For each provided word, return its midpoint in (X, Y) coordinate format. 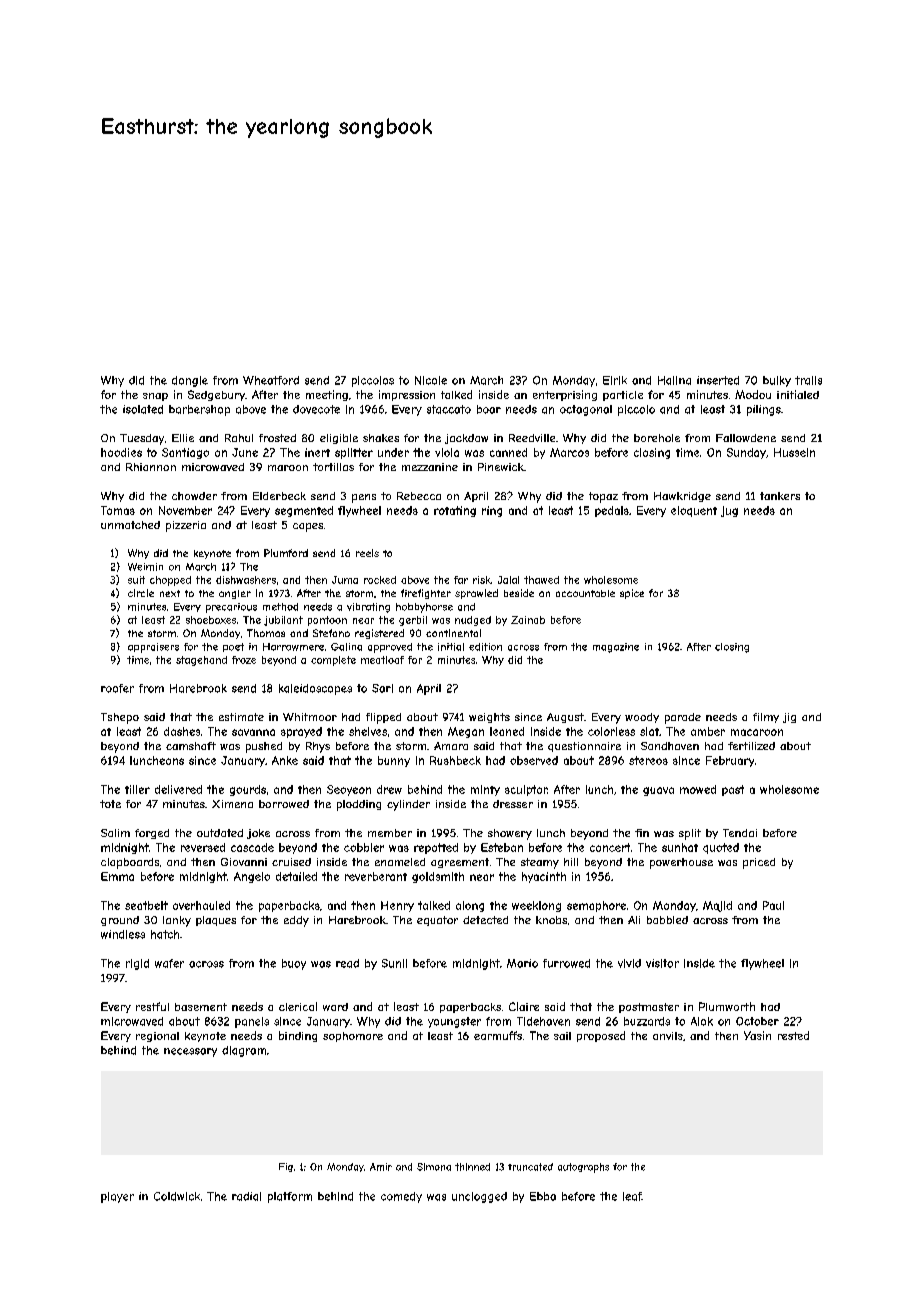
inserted (718, 380)
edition (485, 647)
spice (632, 594)
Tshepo (120, 718)
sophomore (353, 1037)
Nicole (431, 380)
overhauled (201, 905)
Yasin (757, 1035)
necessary (190, 1052)
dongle (190, 381)
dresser (513, 804)
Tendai (740, 833)
